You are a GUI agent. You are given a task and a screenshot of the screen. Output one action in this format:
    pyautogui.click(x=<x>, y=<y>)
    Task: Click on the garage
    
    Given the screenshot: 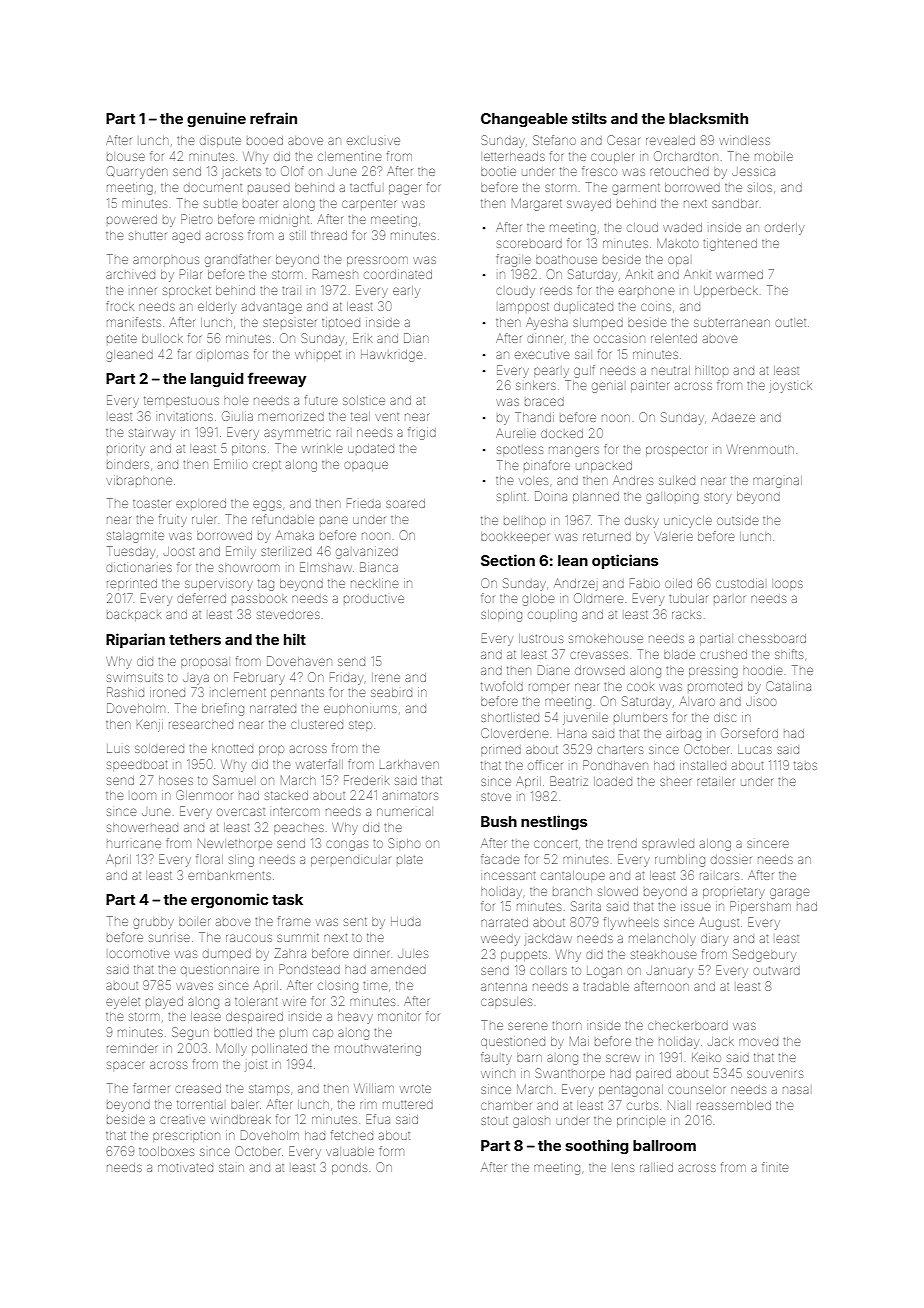 What is the action you would take?
    pyautogui.click(x=789, y=893)
